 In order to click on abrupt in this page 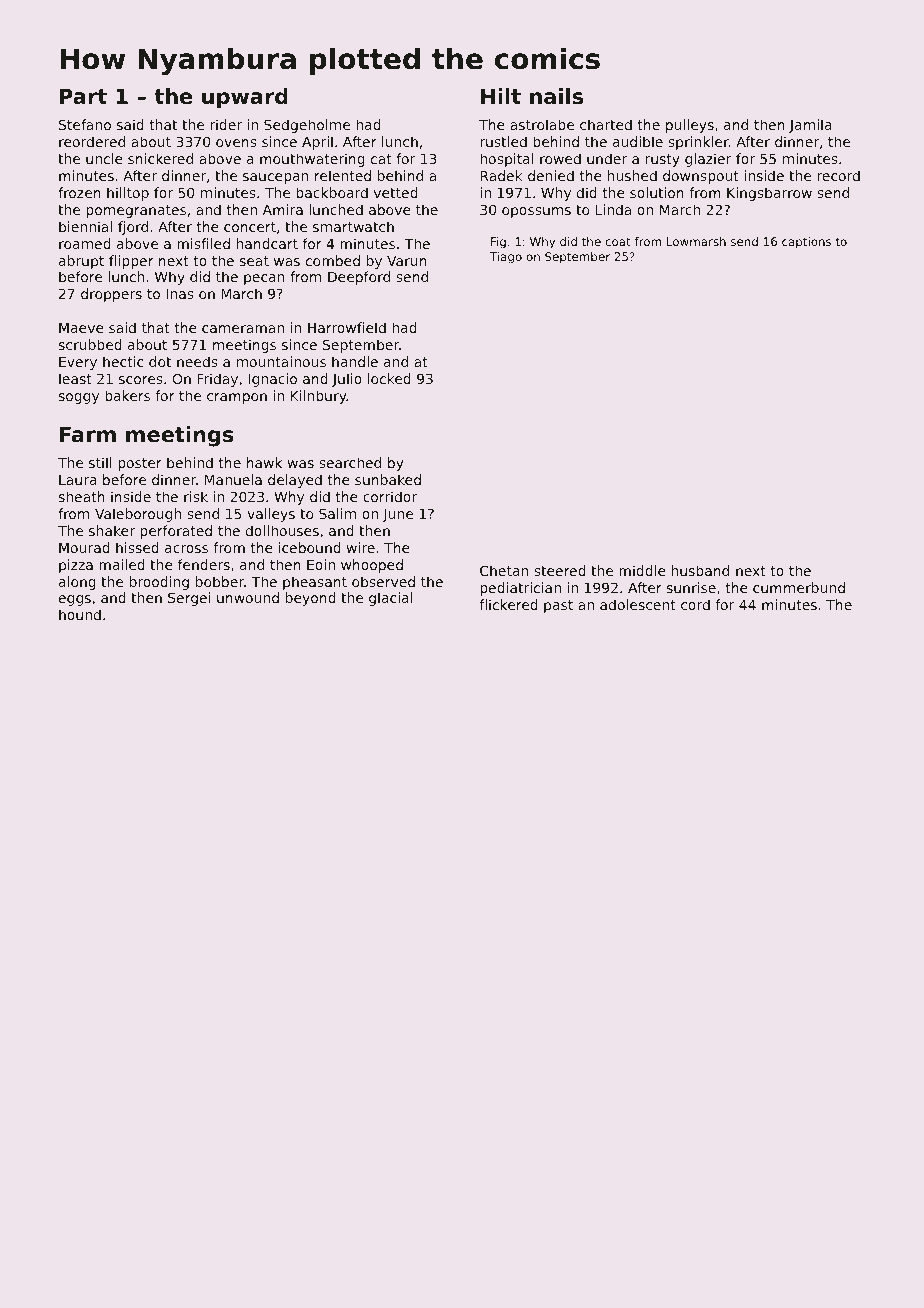, I will do `click(81, 262)`.
